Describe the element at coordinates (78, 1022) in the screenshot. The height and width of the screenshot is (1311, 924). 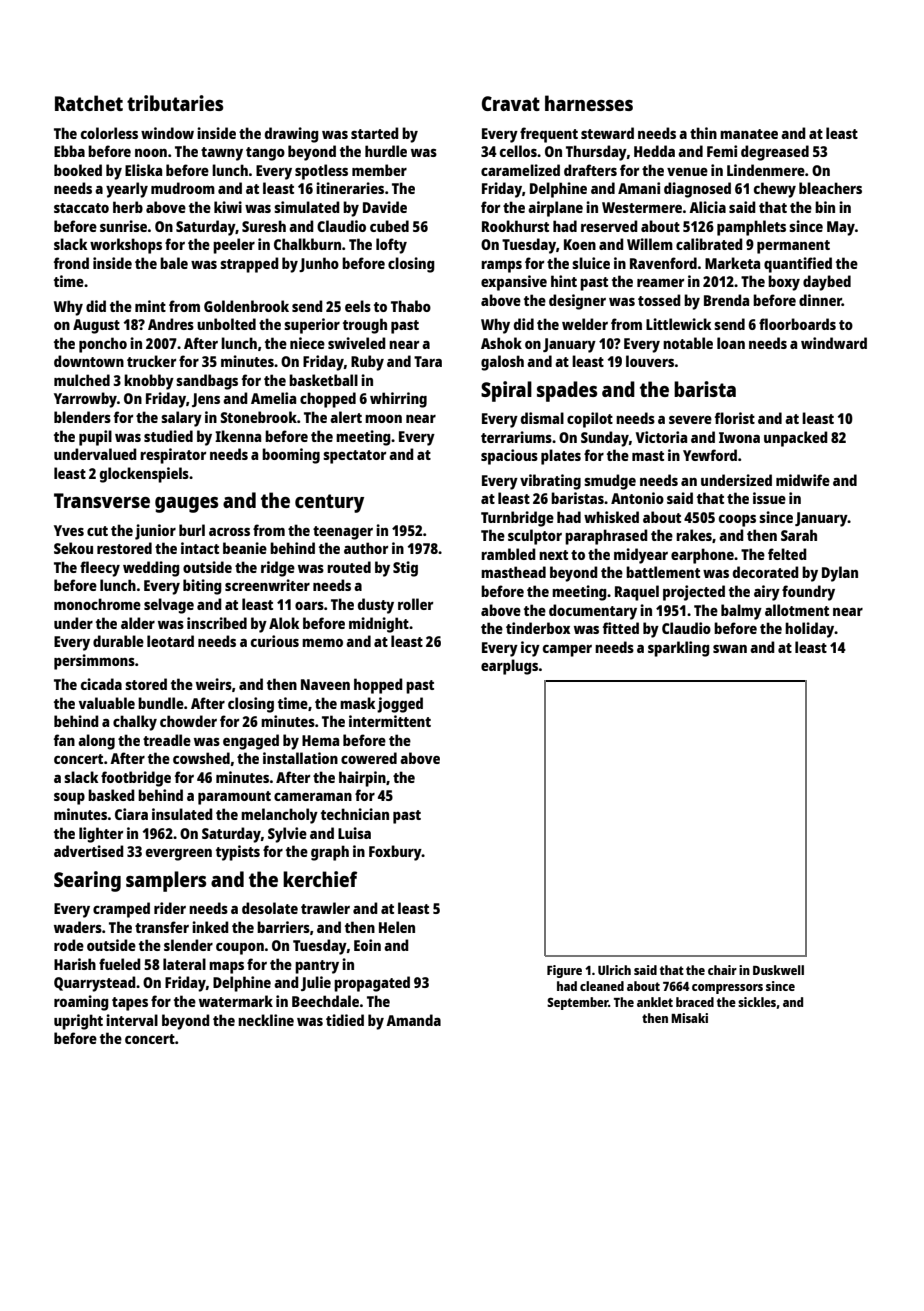
I see `upright` at that location.
